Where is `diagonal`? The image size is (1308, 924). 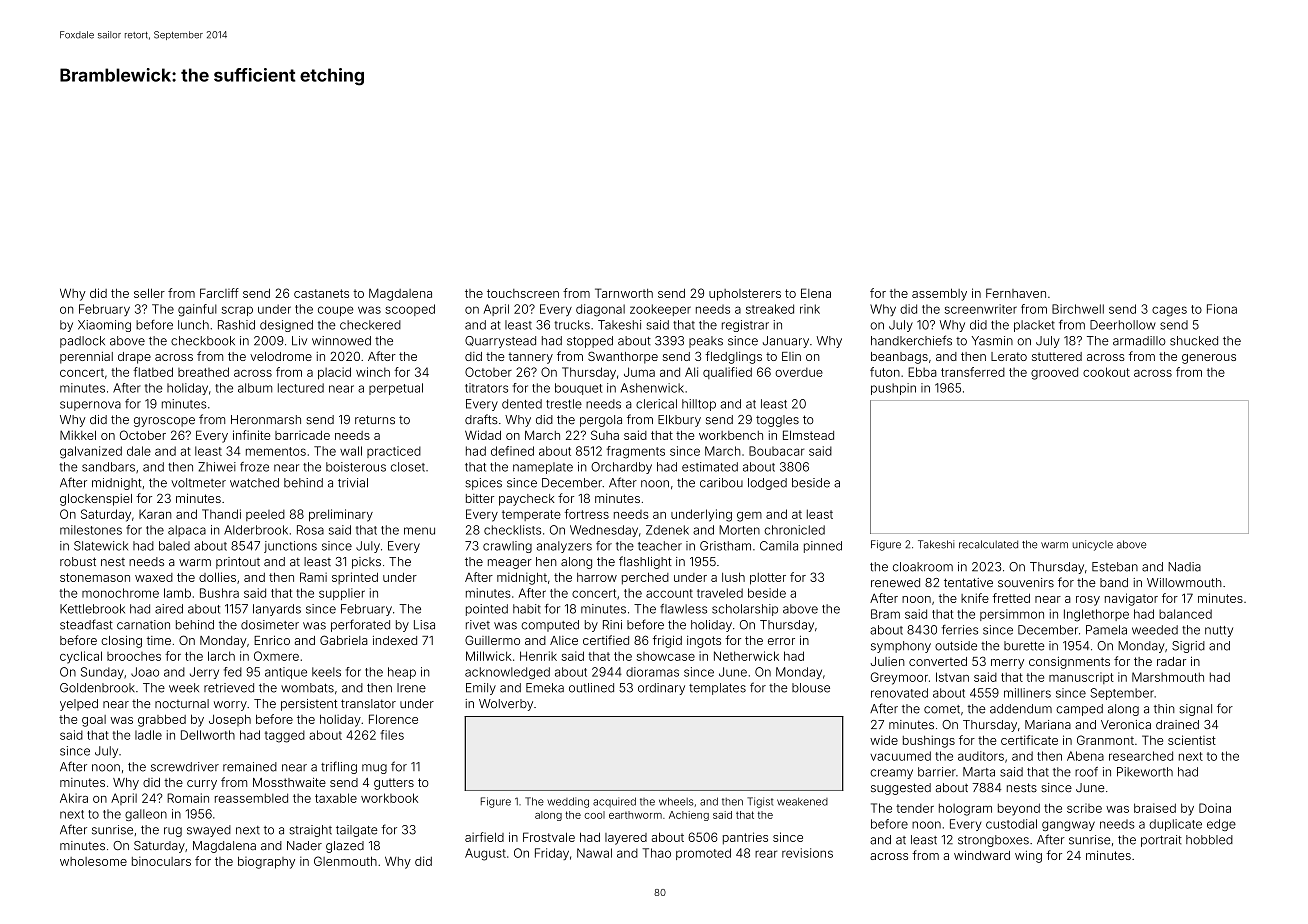
diagonal is located at coordinates (600, 310).
